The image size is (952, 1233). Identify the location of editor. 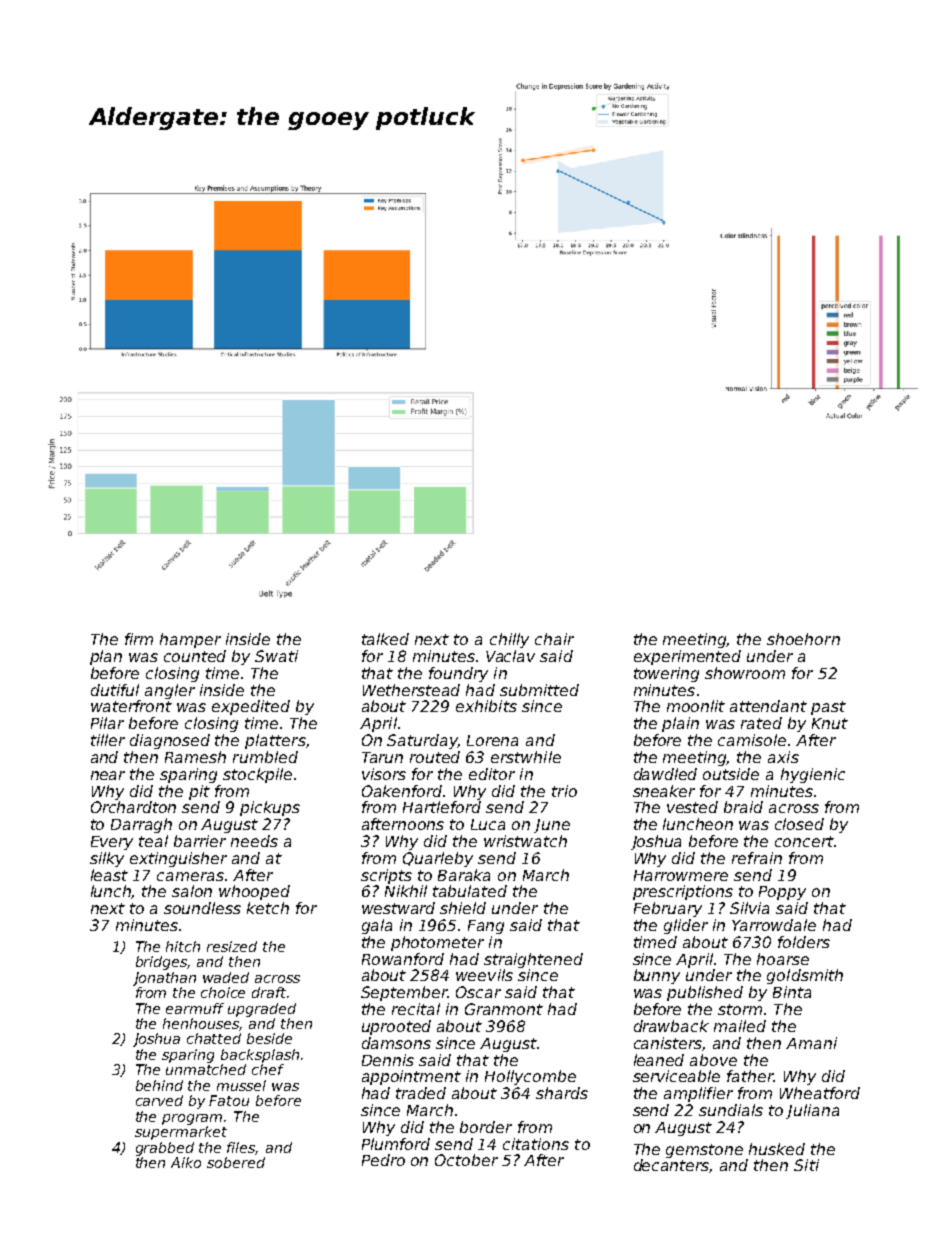
(492, 774).
